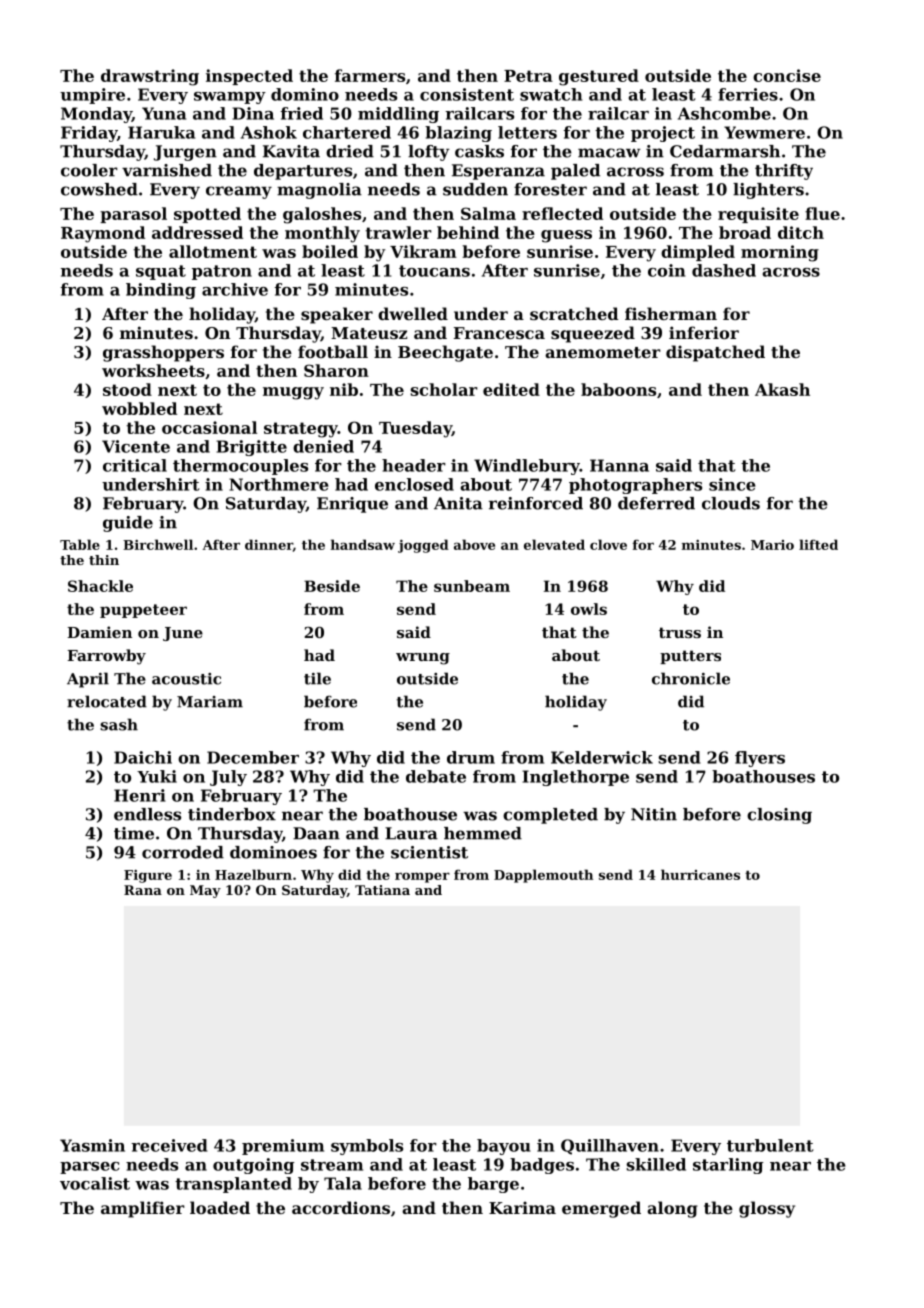  Describe the element at coordinates (254, 1166) in the page. I see `outgoing` at that location.
